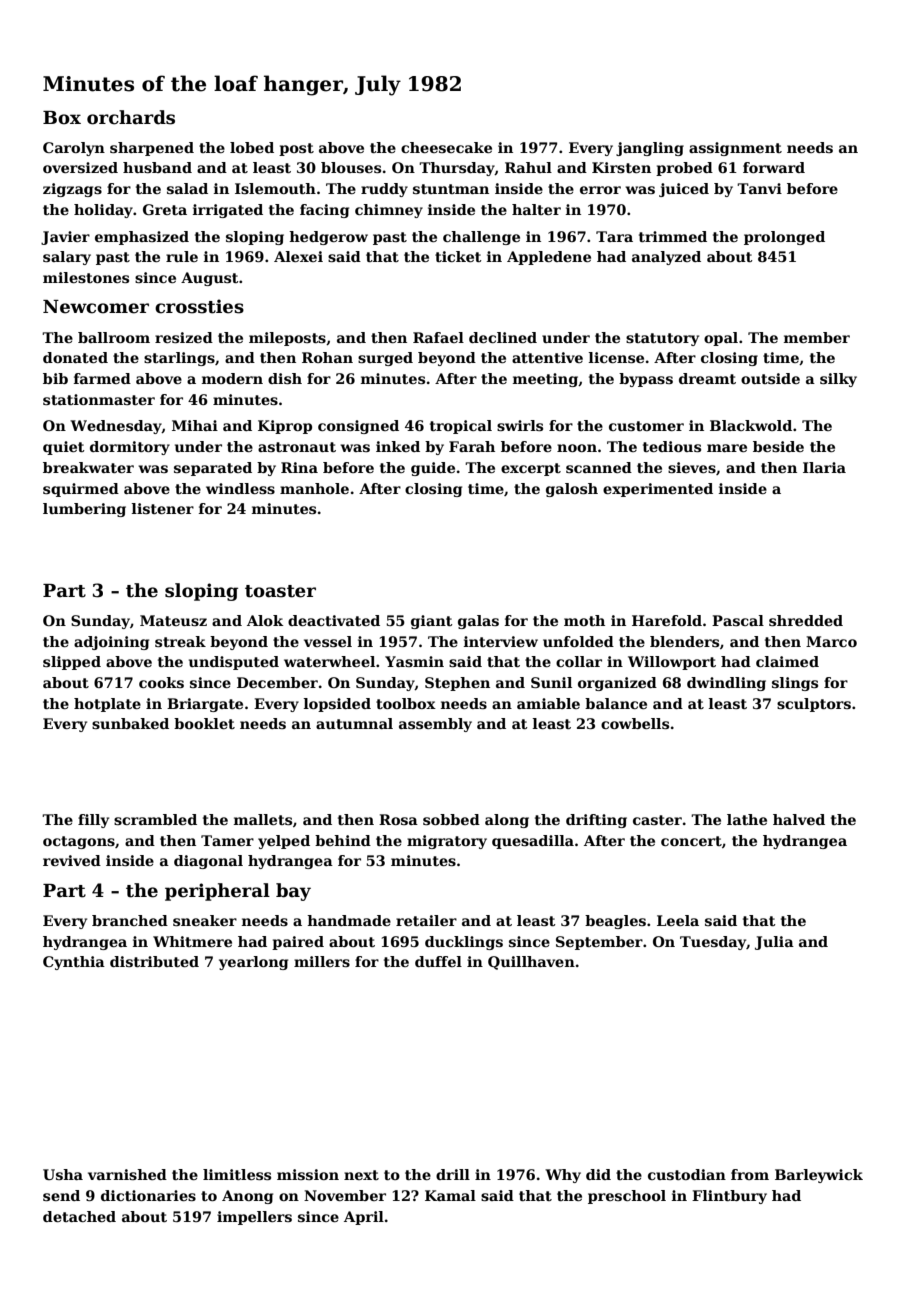 This document has width=908, height=1316. Describe the element at coordinates (217, 892) in the document. I see `peripheral` at that location.
